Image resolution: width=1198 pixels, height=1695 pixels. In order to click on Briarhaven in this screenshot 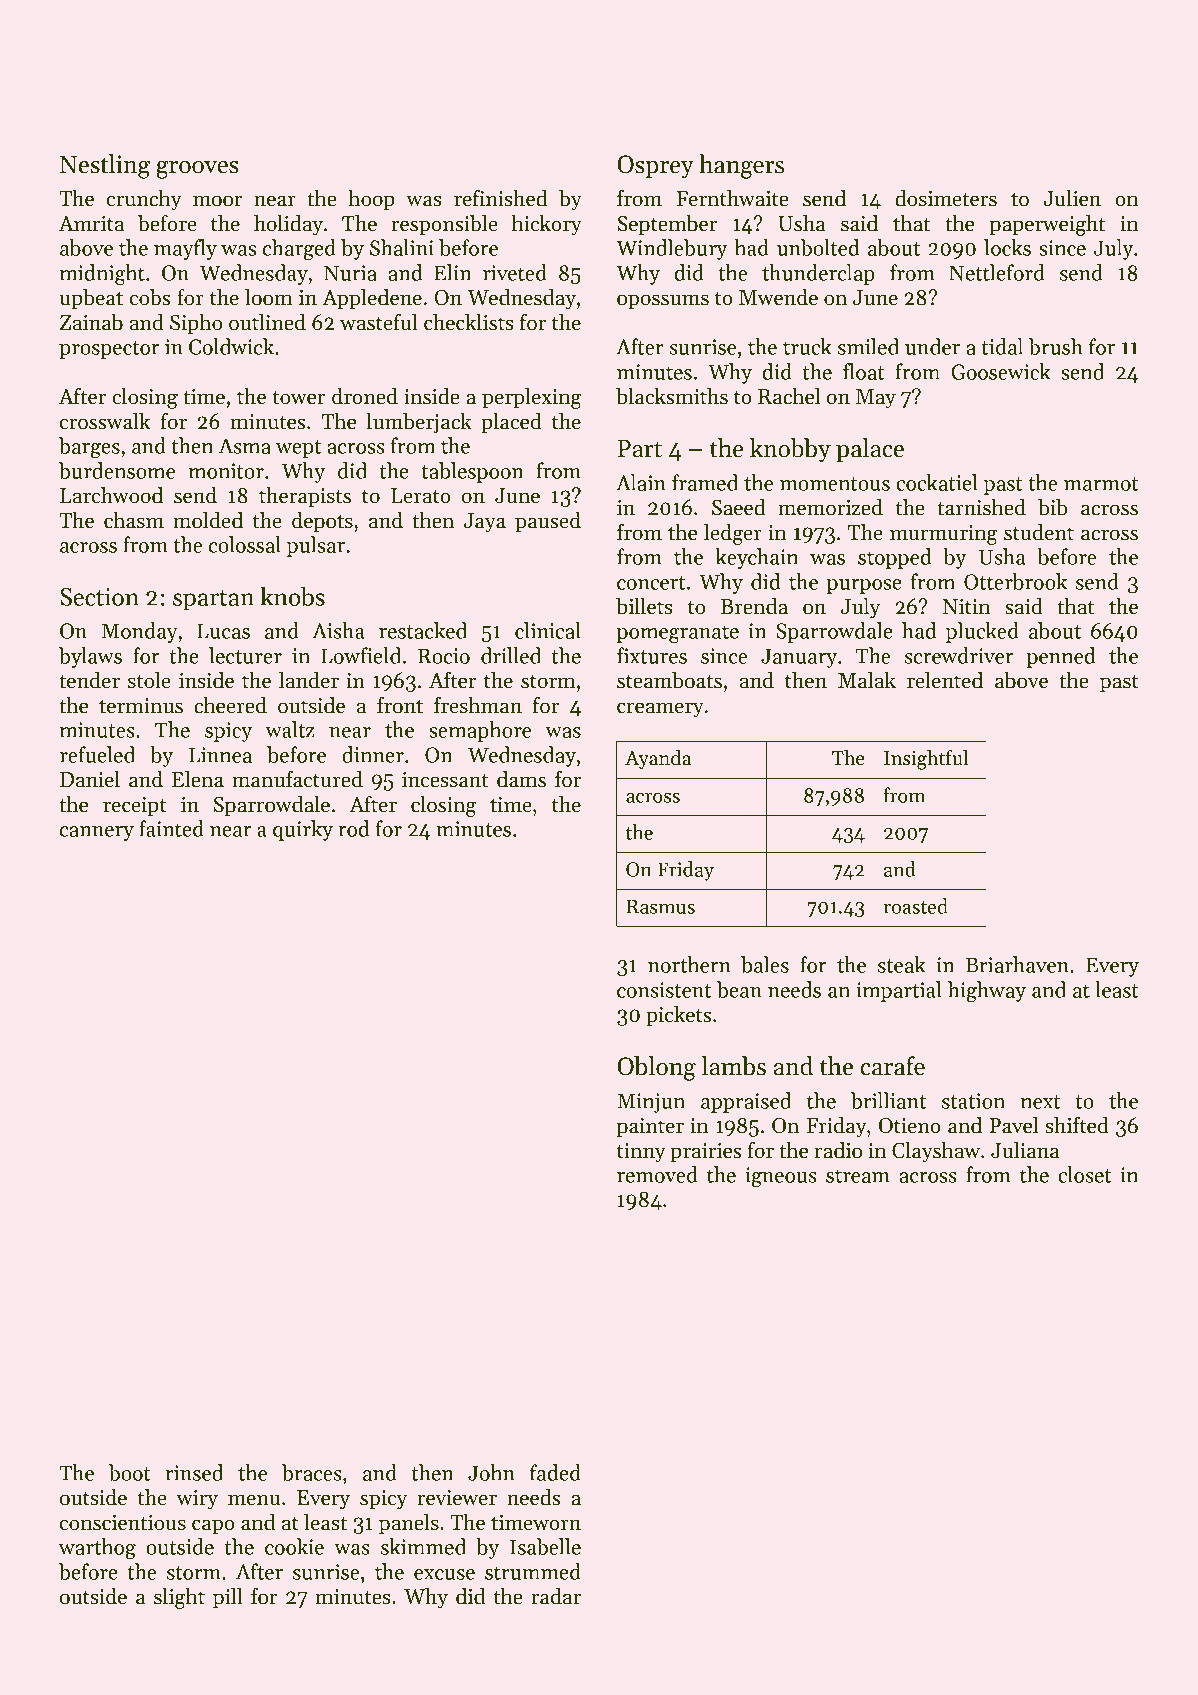, I will do `click(1017, 964)`.
